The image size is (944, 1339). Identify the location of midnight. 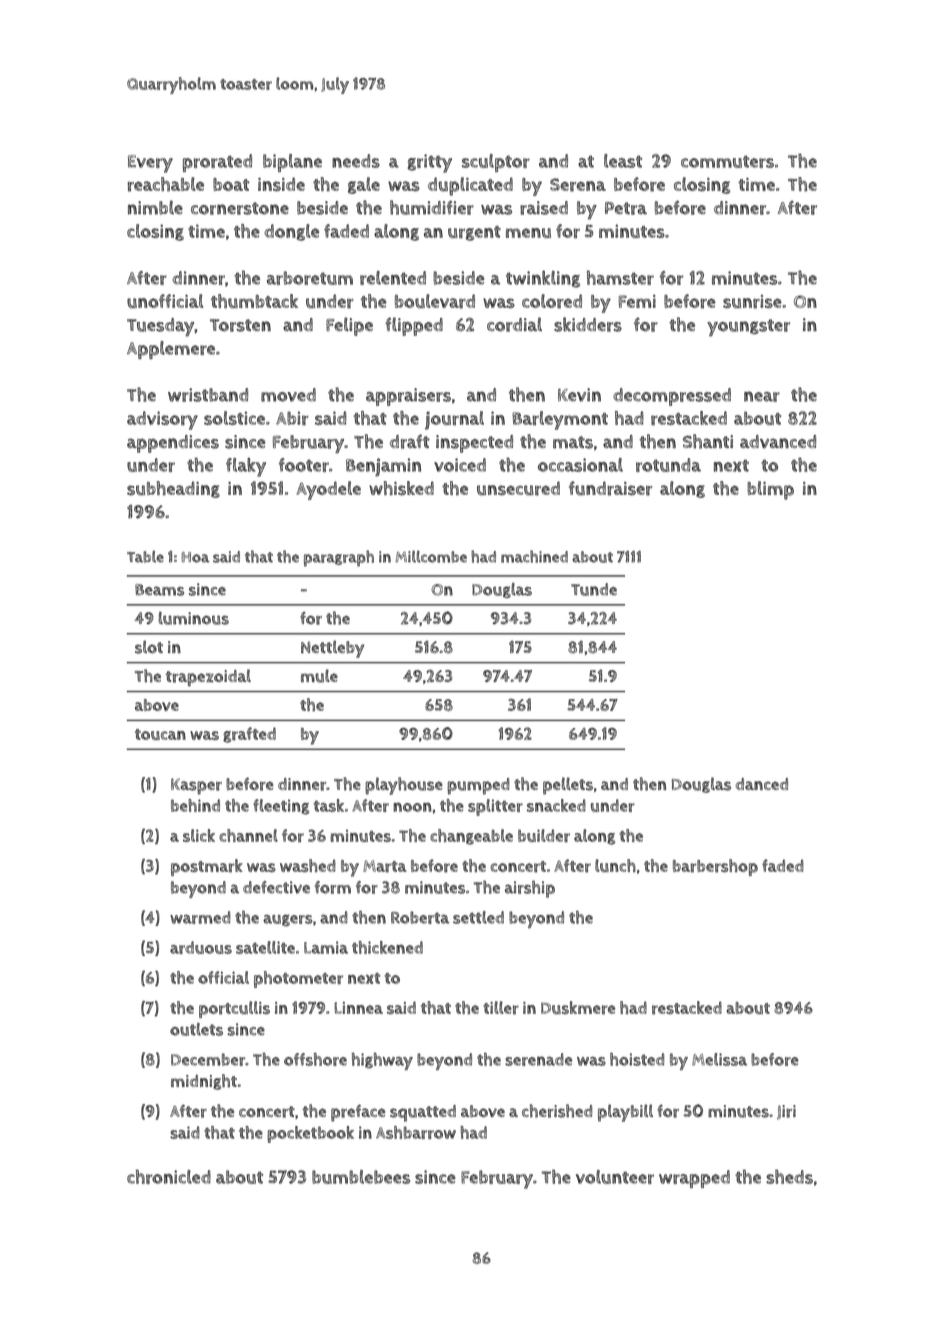
(204, 1082).
